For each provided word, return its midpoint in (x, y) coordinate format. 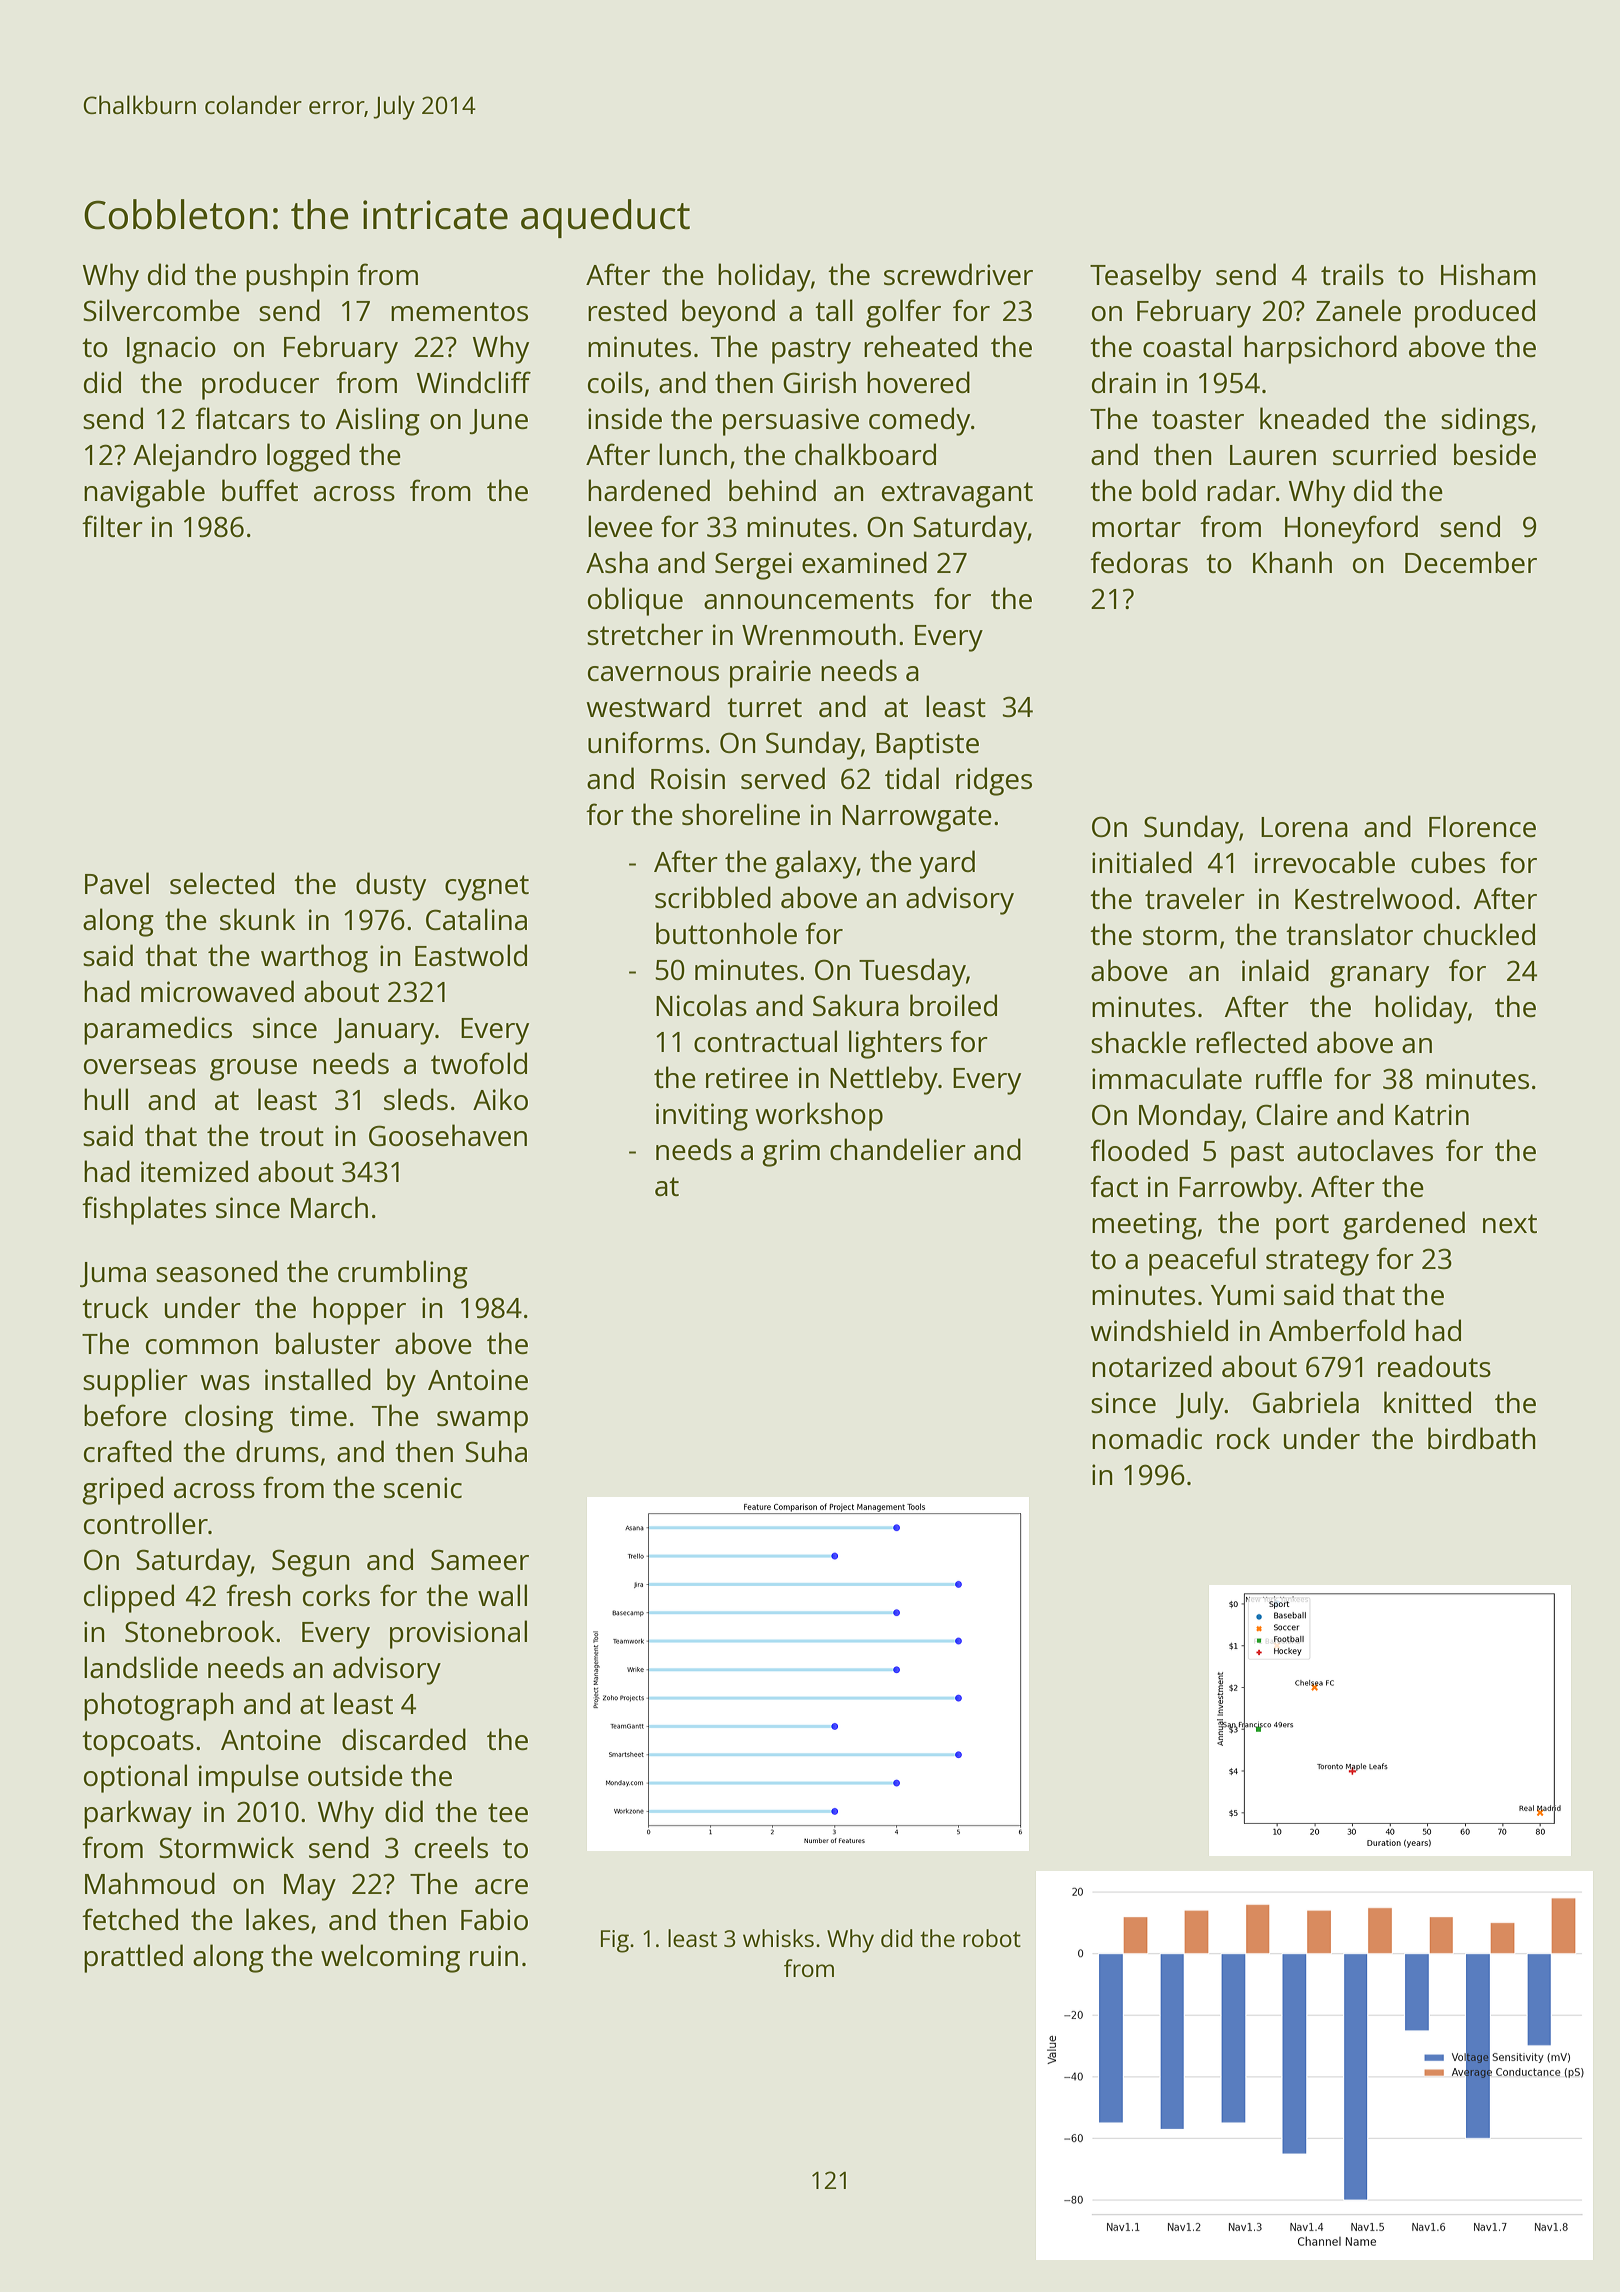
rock (1243, 1438)
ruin (494, 1955)
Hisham (1488, 274)
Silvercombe (161, 310)
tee (508, 1812)
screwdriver (958, 274)
